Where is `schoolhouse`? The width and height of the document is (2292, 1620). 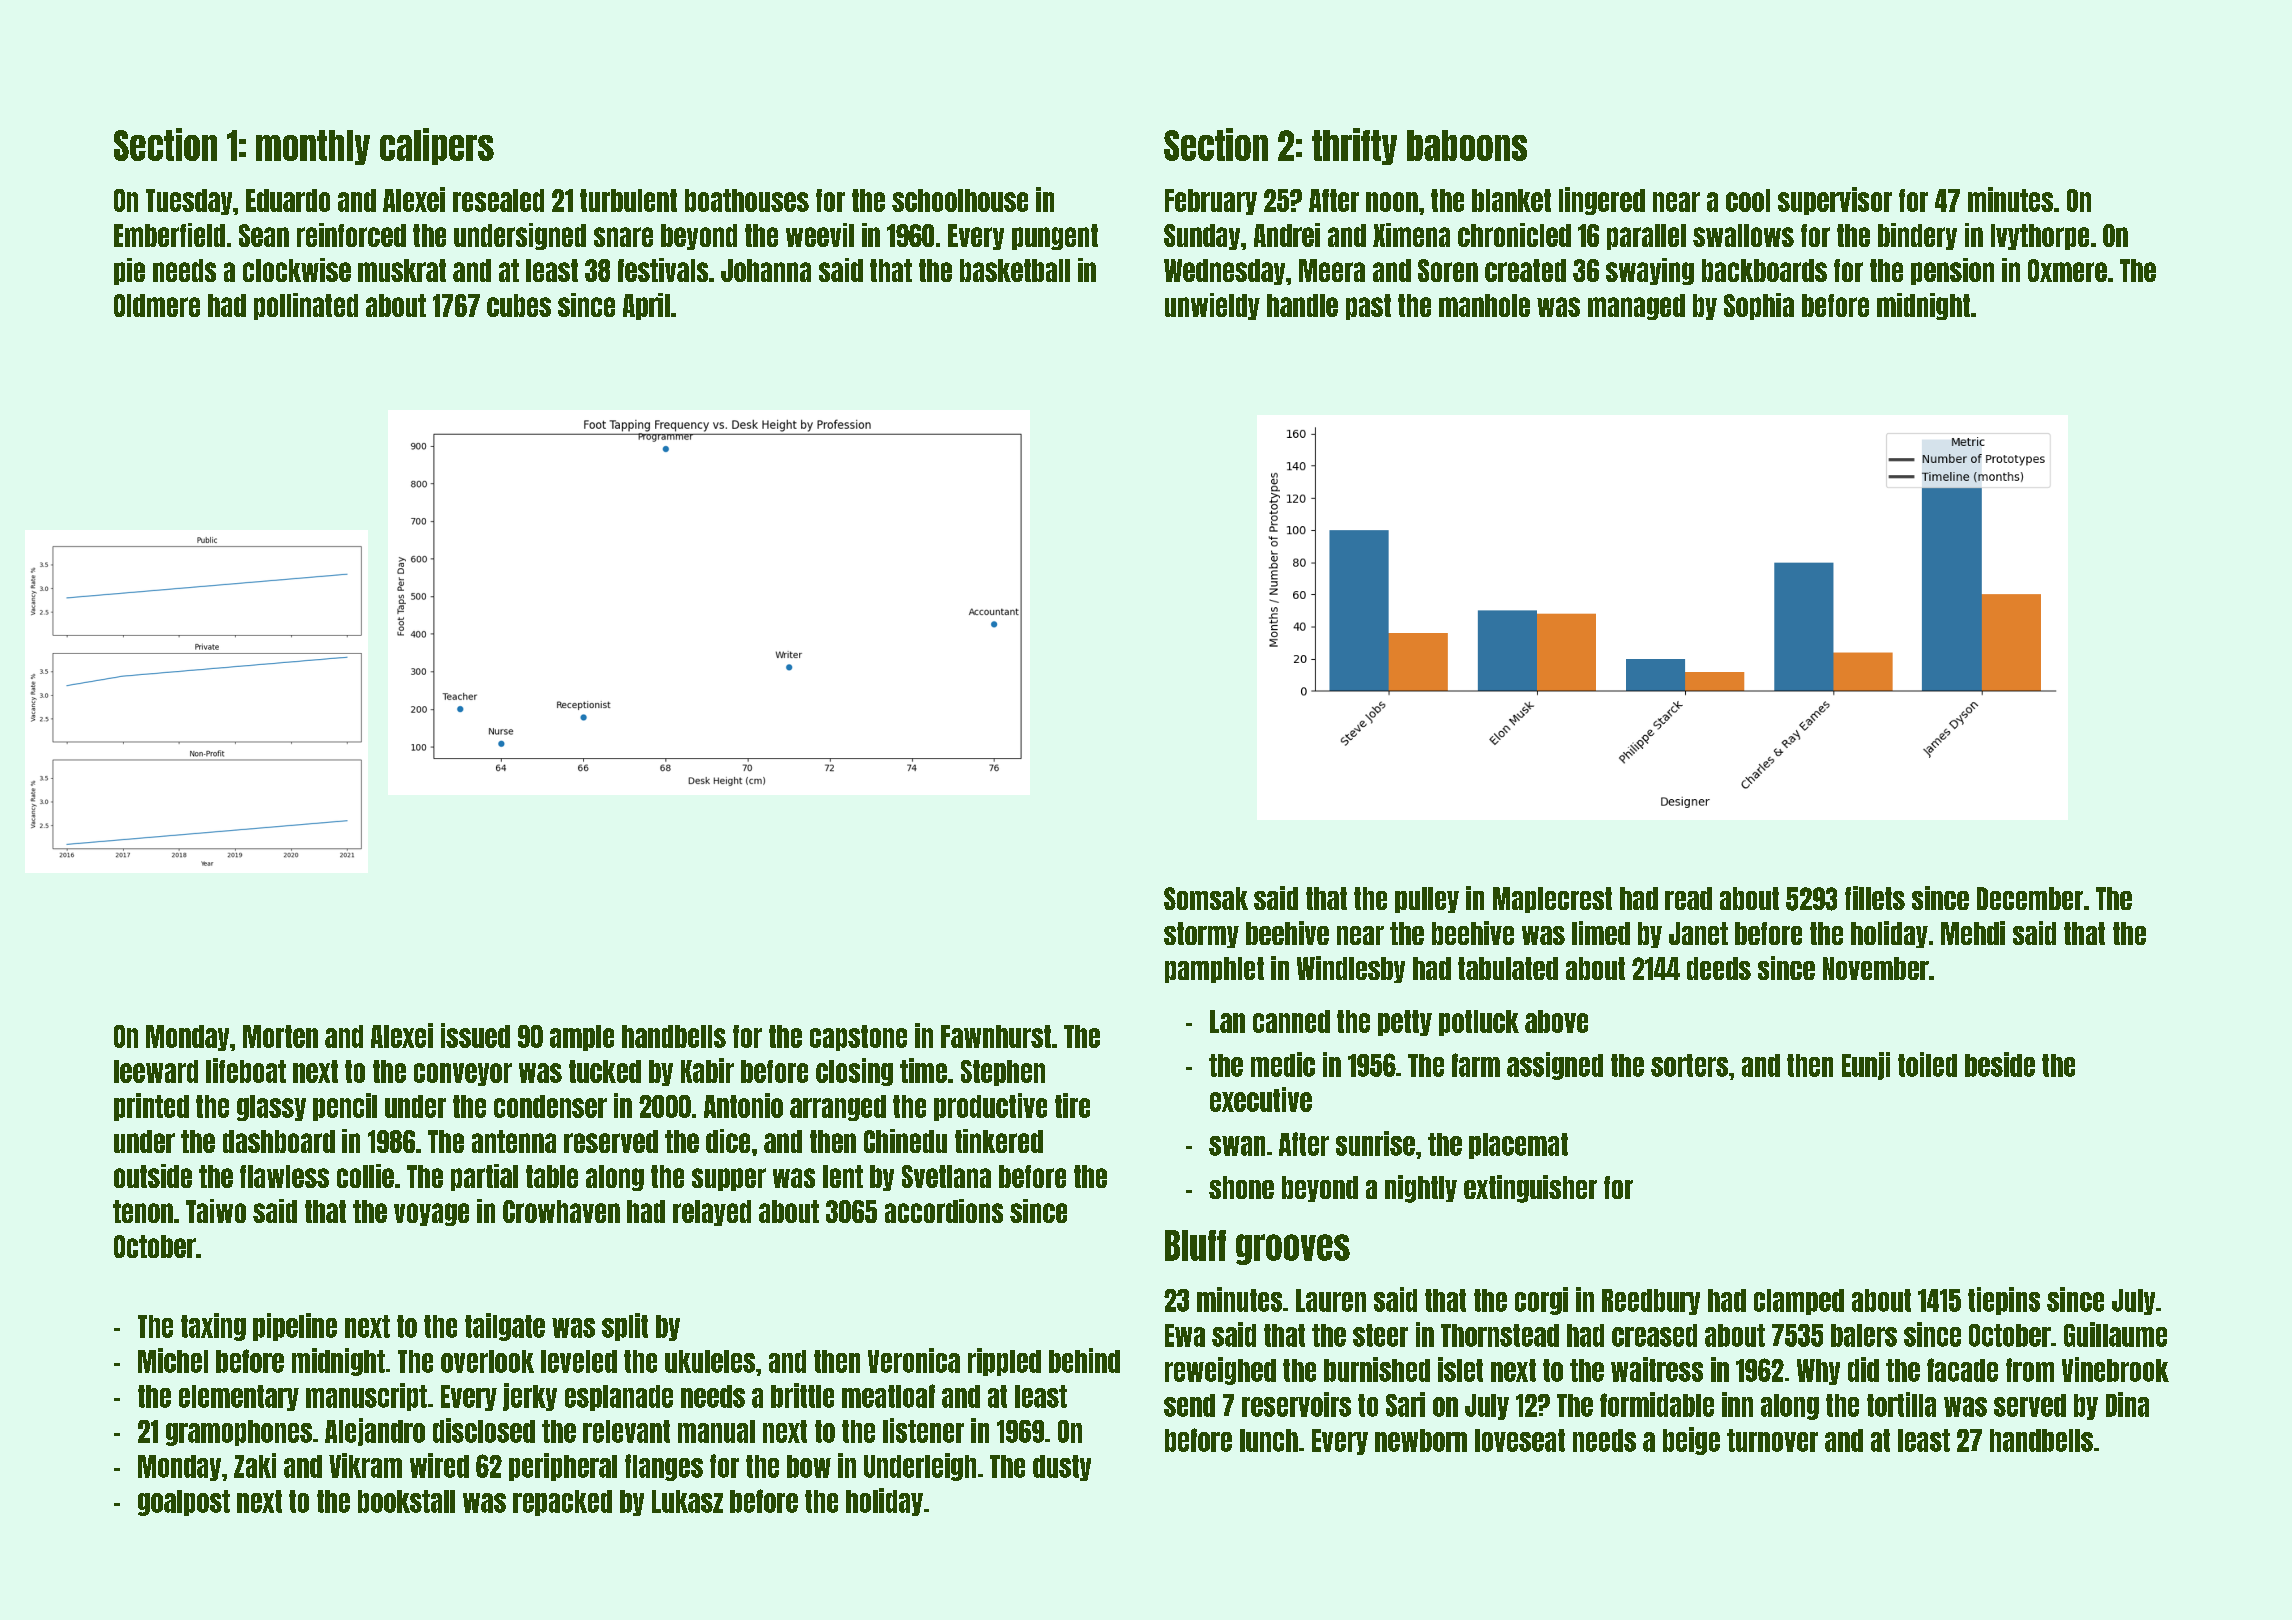 schoolhouse is located at coordinates (960, 200).
